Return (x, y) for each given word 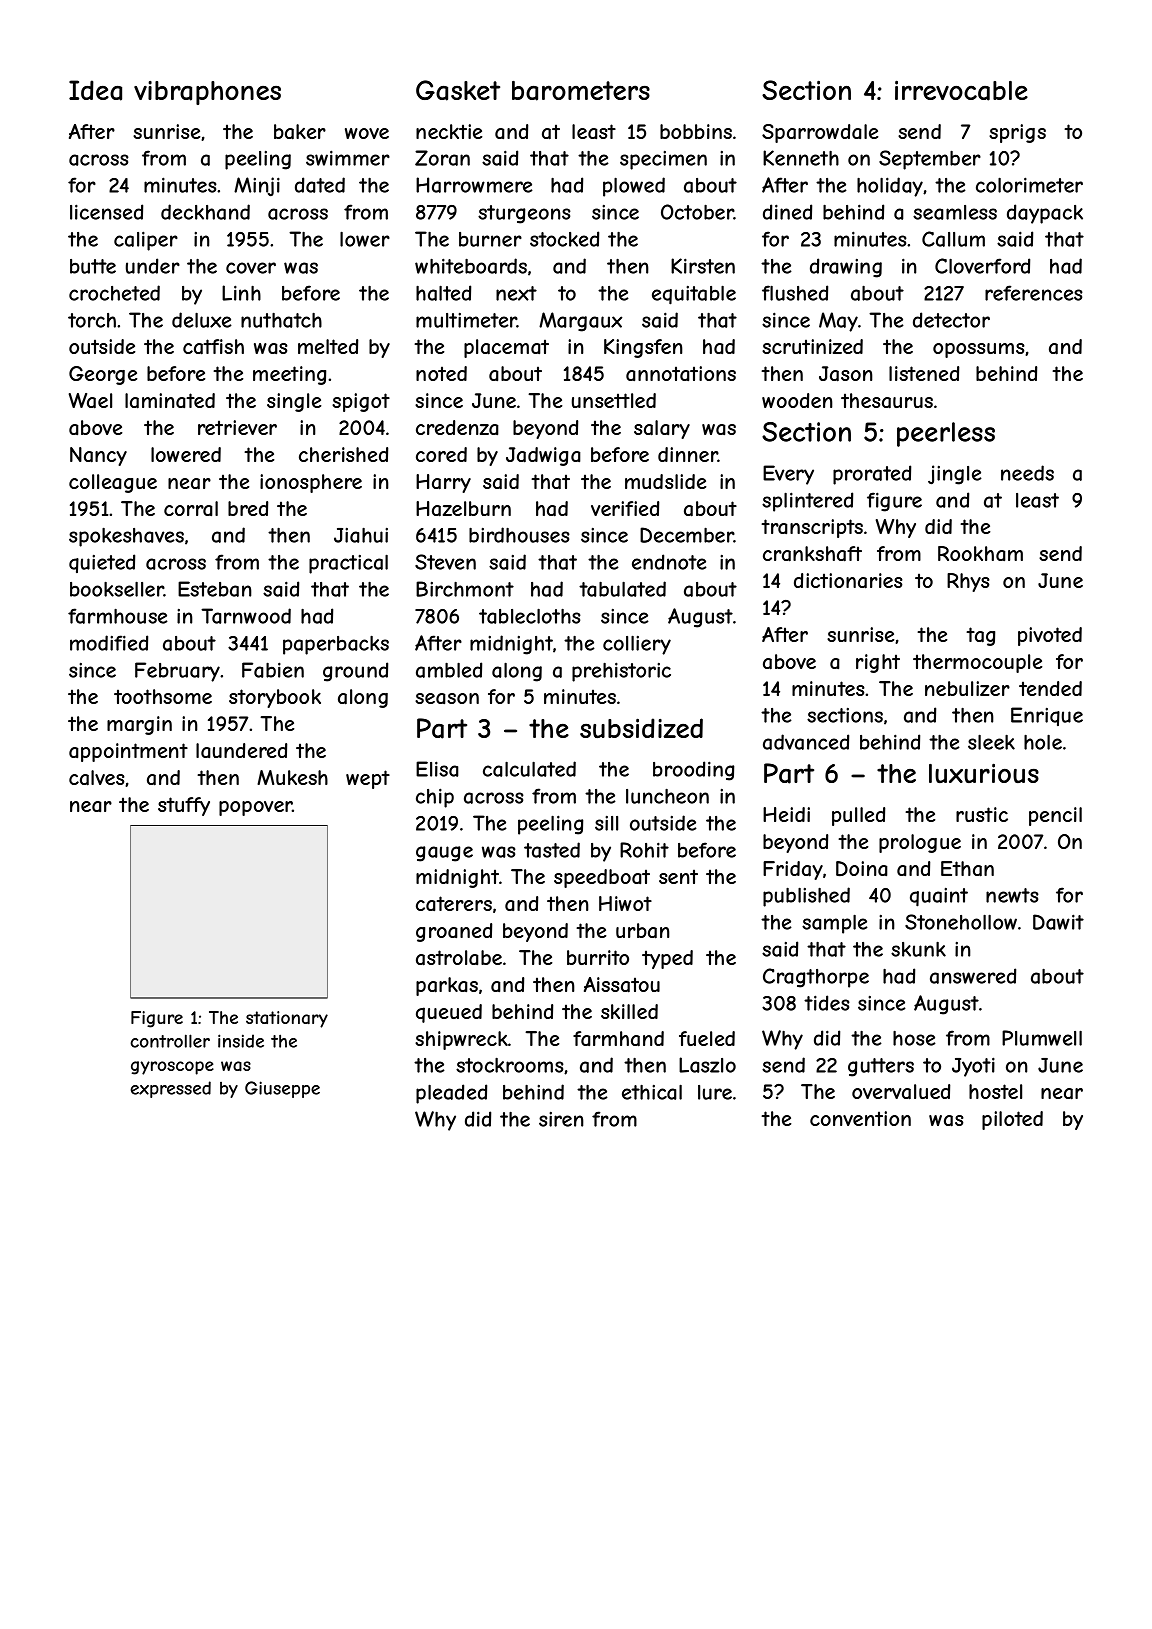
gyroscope (172, 1068)
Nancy (98, 456)
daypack (1045, 214)
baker (300, 132)
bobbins (696, 131)
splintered (807, 502)
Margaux (580, 322)
